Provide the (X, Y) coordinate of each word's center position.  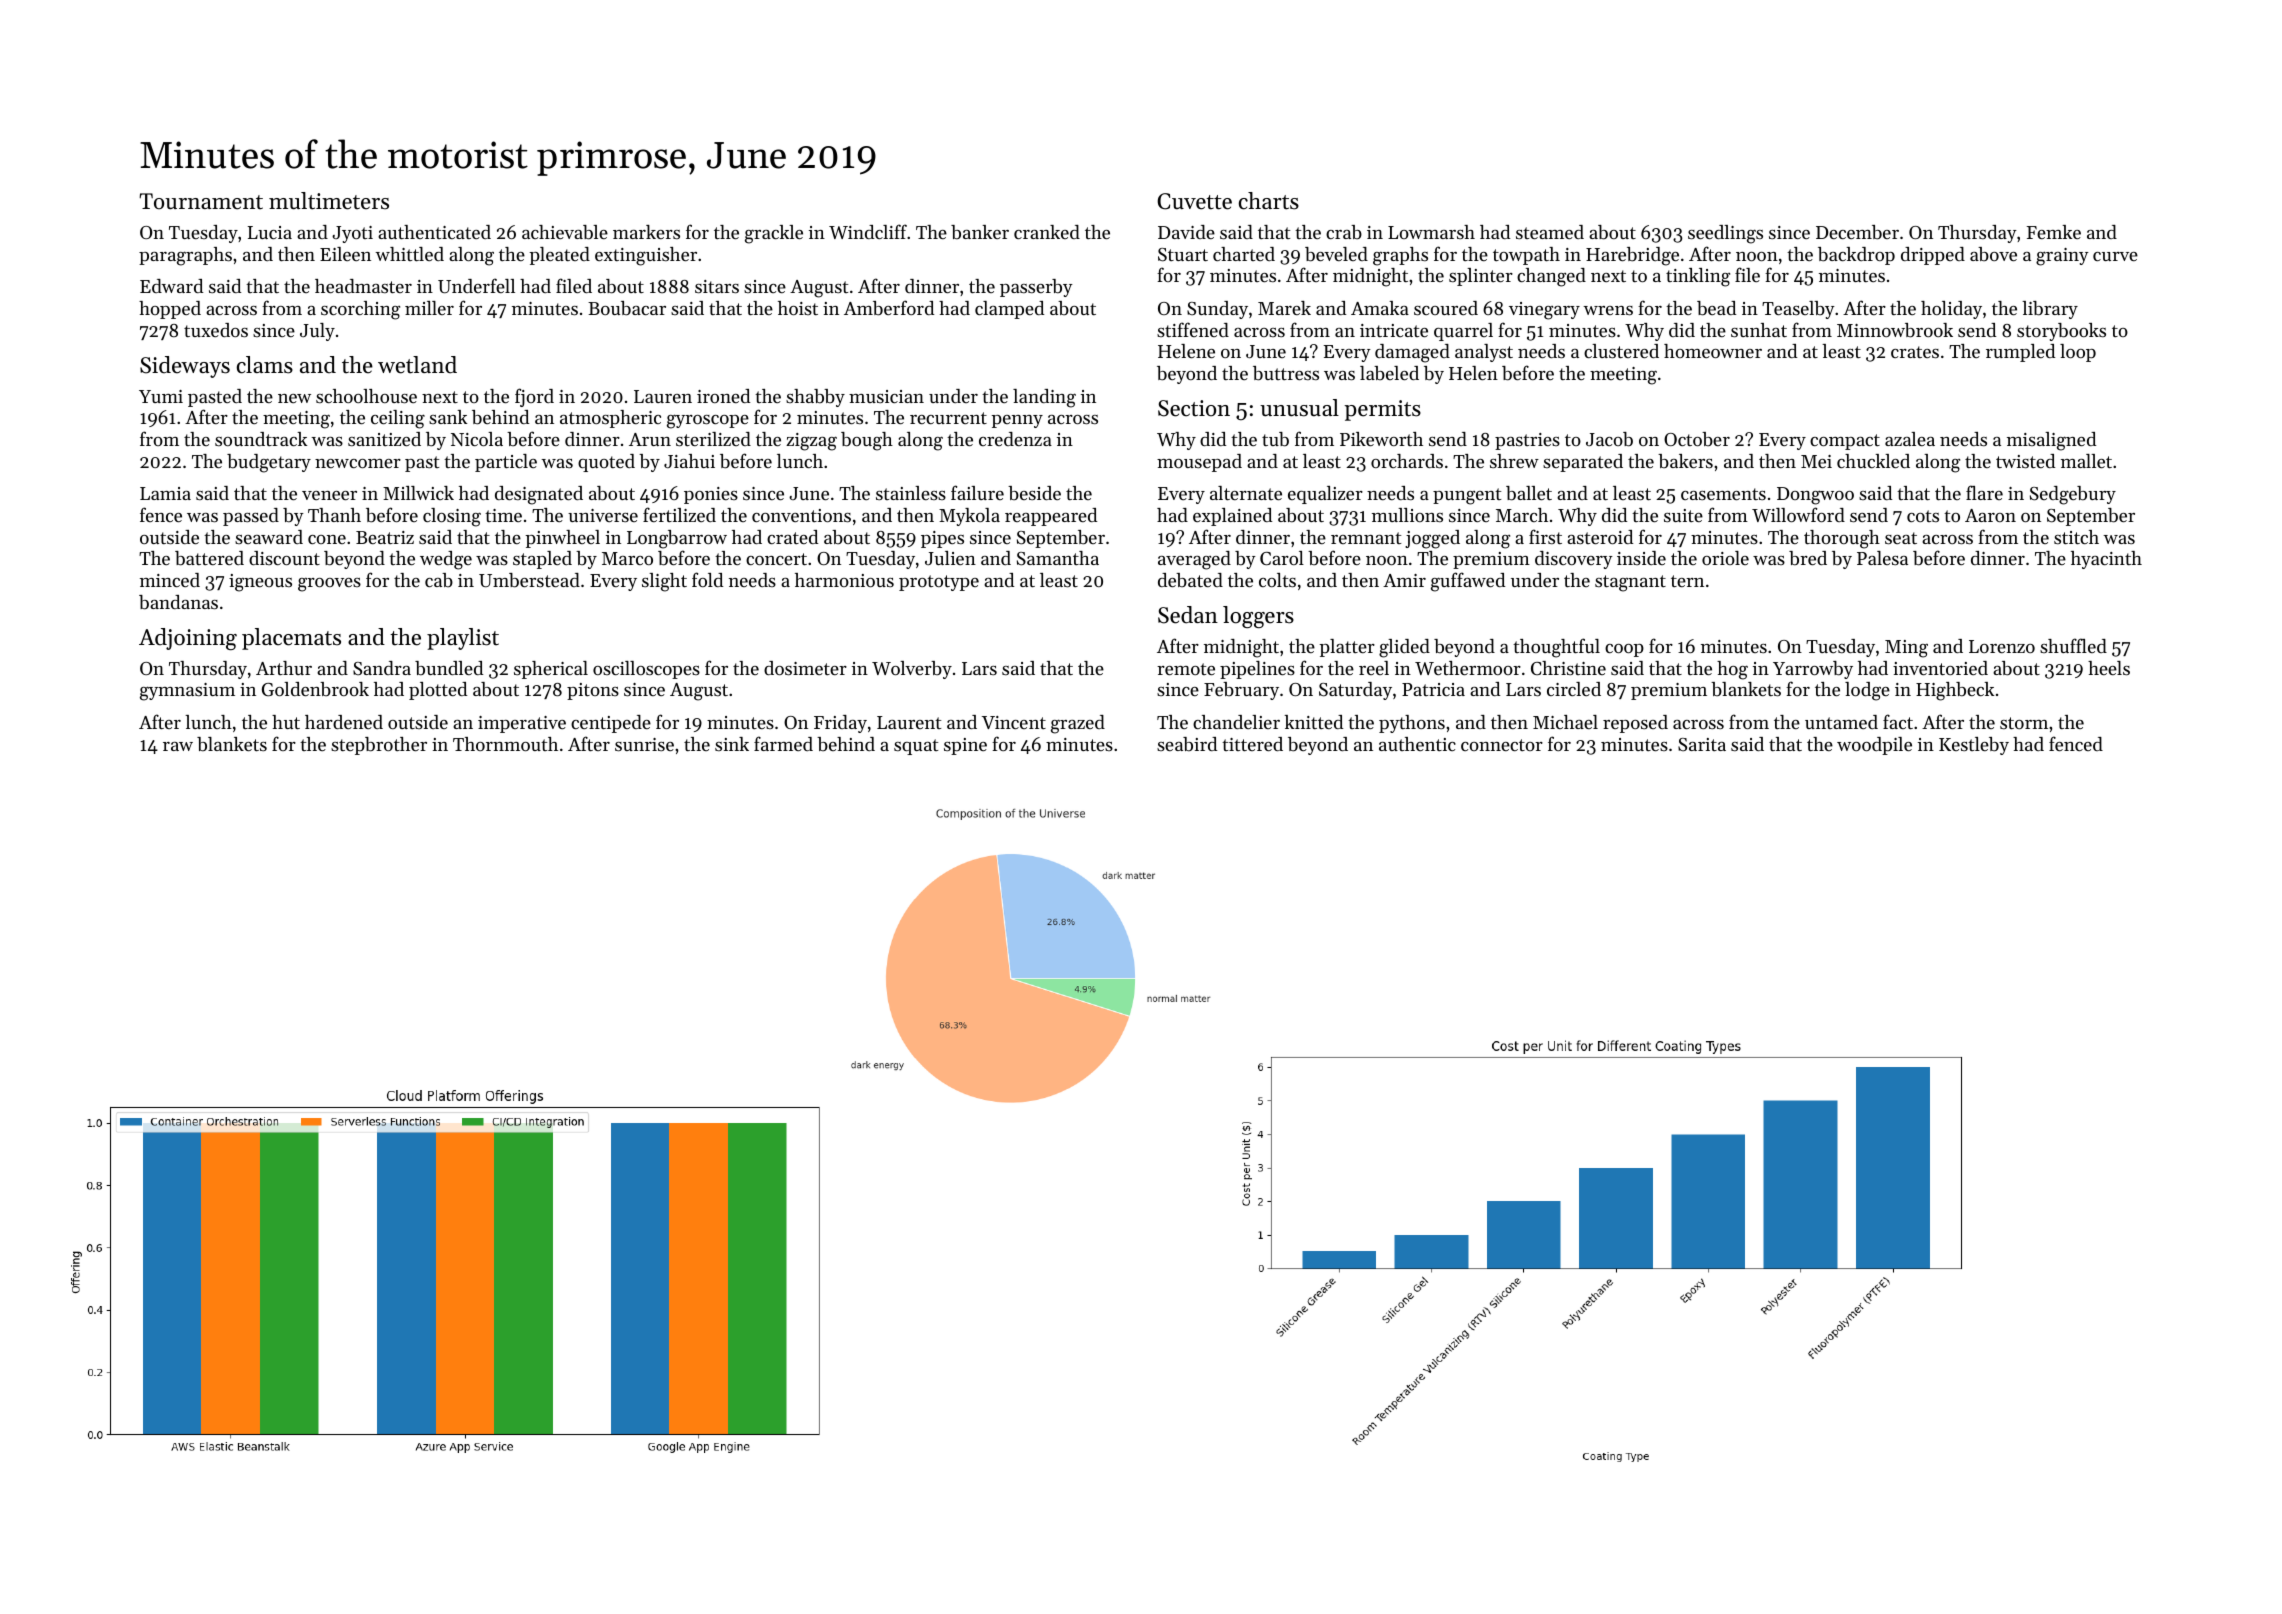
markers (646, 232)
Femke (2054, 232)
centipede (611, 724)
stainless (911, 493)
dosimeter (805, 668)
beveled (1336, 254)
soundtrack (261, 439)
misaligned (2051, 441)
